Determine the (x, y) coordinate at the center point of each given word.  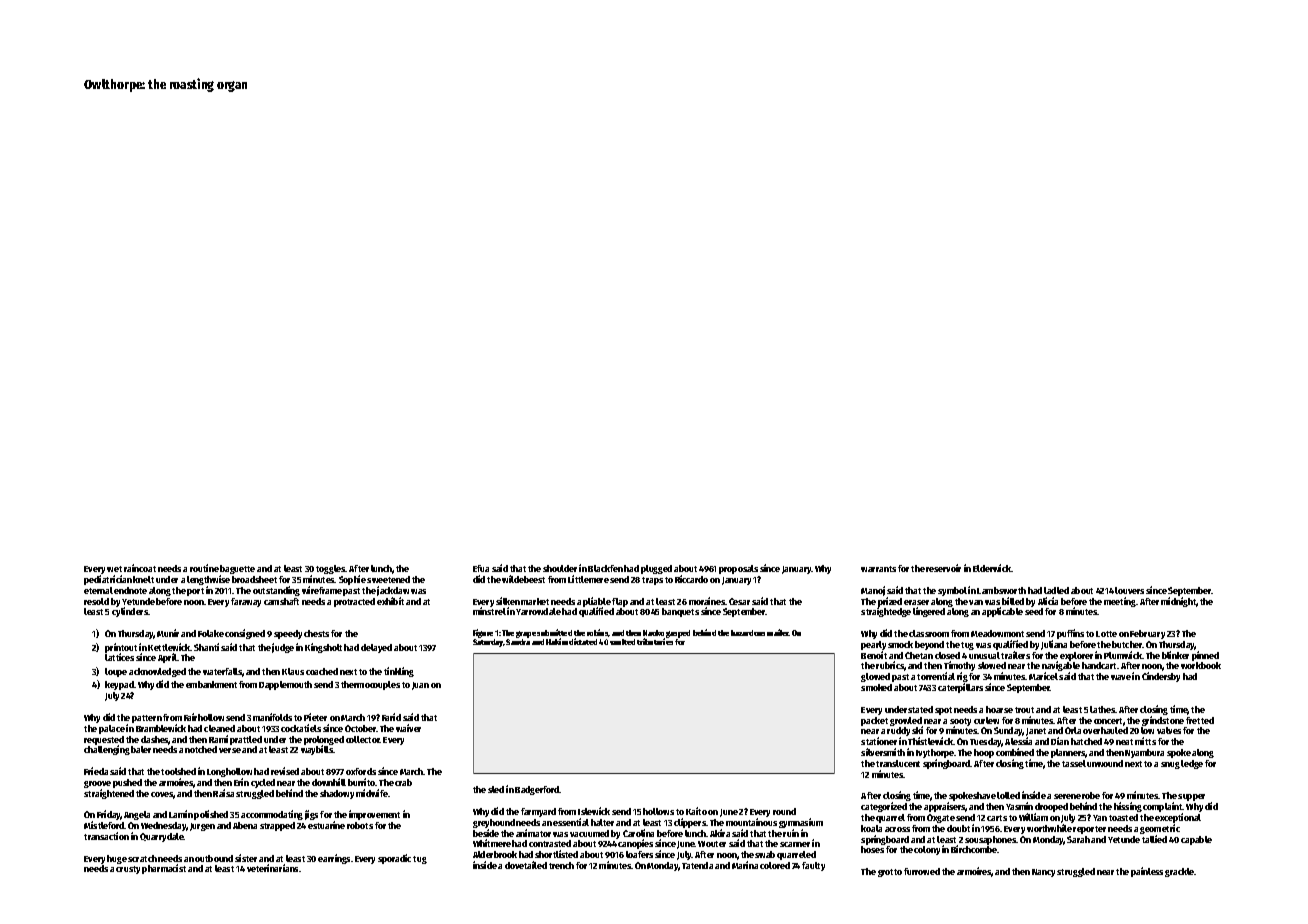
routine (204, 568)
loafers (639, 854)
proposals (738, 569)
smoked (876, 687)
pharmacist (164, 869)
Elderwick (992, 568)
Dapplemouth (285, 685)
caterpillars (960, 688)
